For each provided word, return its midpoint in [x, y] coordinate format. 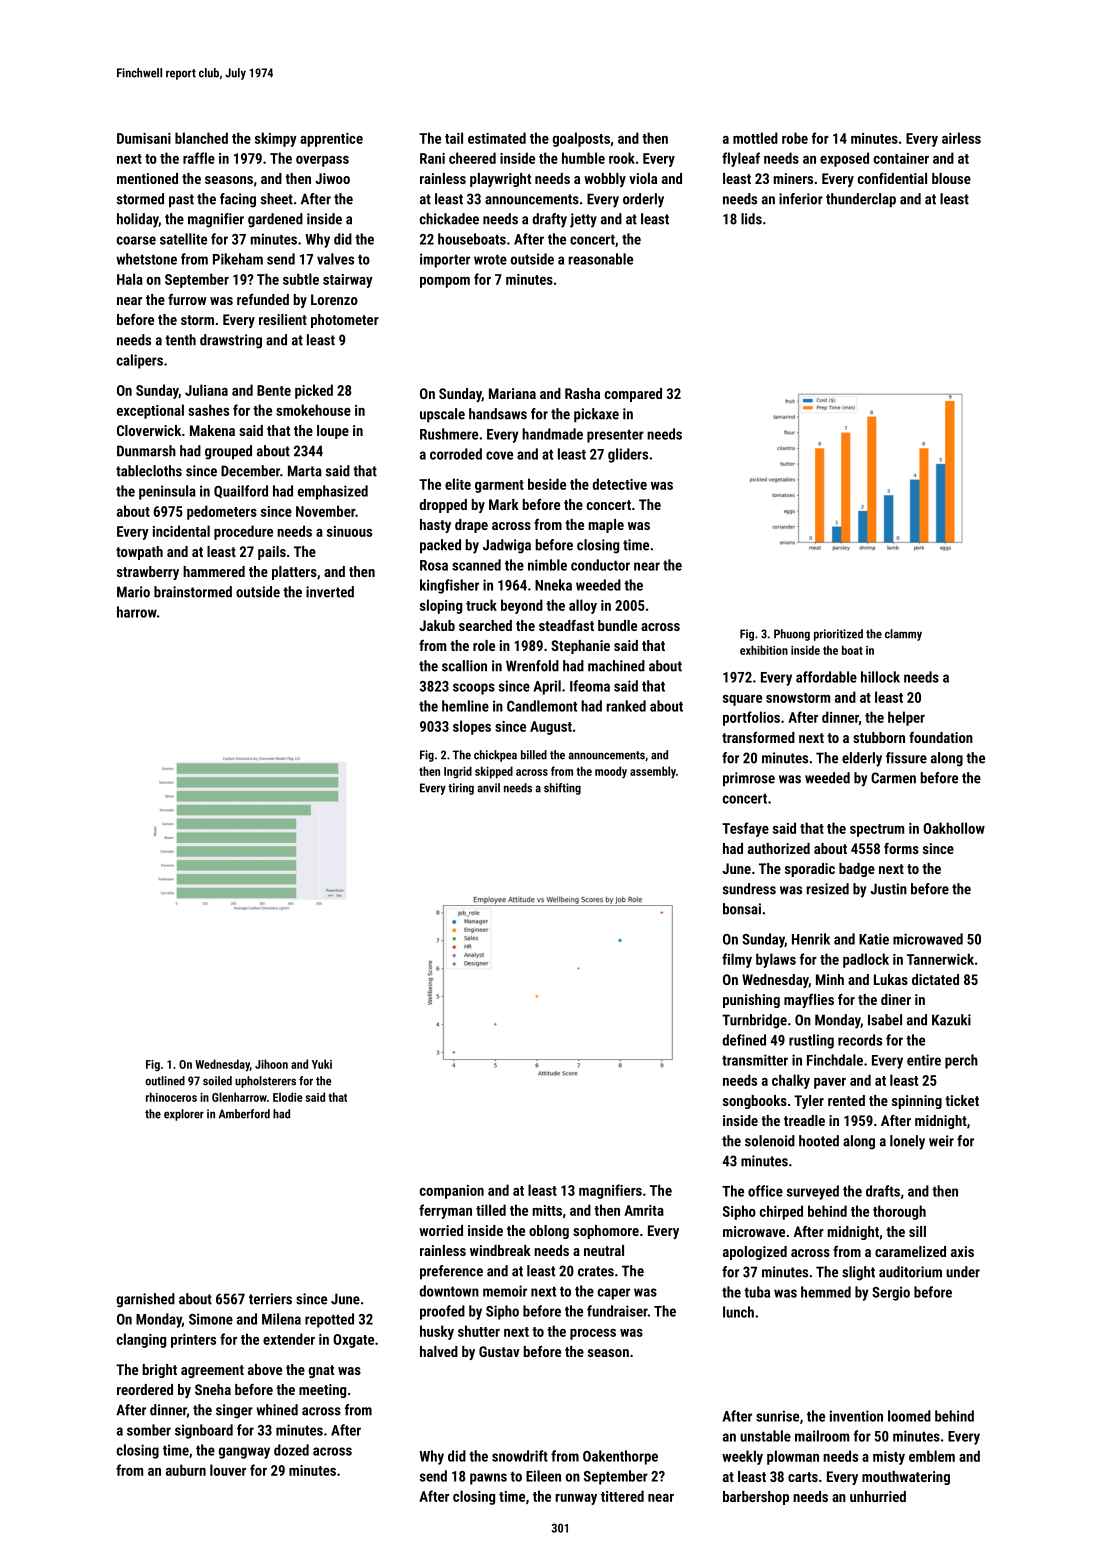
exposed [844, 159]
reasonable [601, 259]
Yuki [322, 1064]
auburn [186, 1470]
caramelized [910, 1251]
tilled [491, 1210]
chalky [791, 1081]
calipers [140, 361]
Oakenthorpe [620, 1457]
